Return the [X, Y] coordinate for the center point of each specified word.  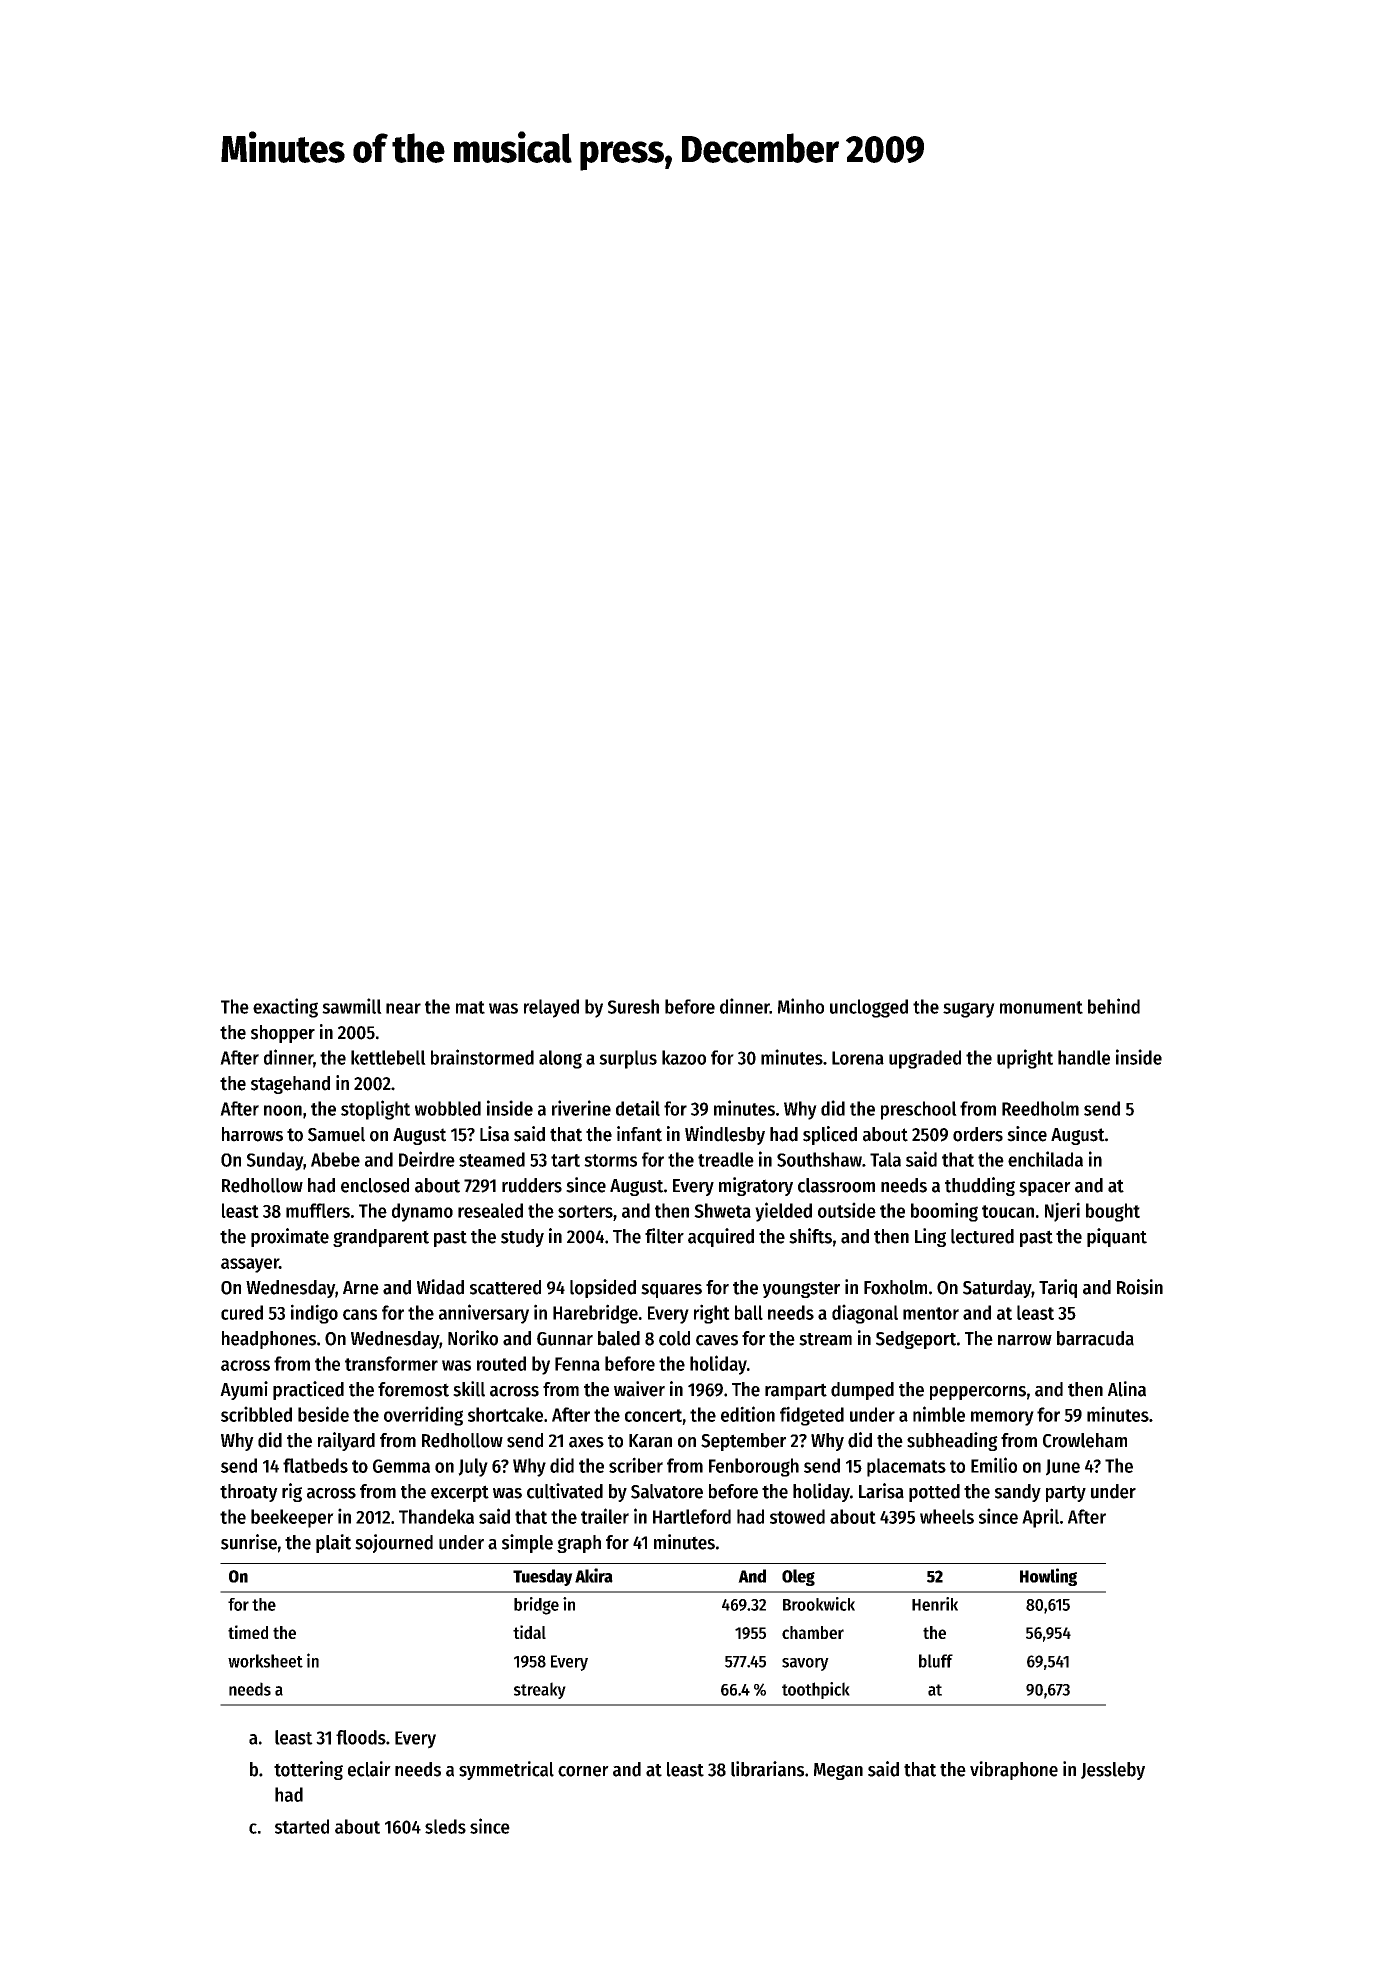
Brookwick [819, 1604]
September [743, 1442]
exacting [285, 1008]
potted [934, 1493]
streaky [540, 1690]
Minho [801, 1006]
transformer [391, 1363]
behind [1114, 1006]
